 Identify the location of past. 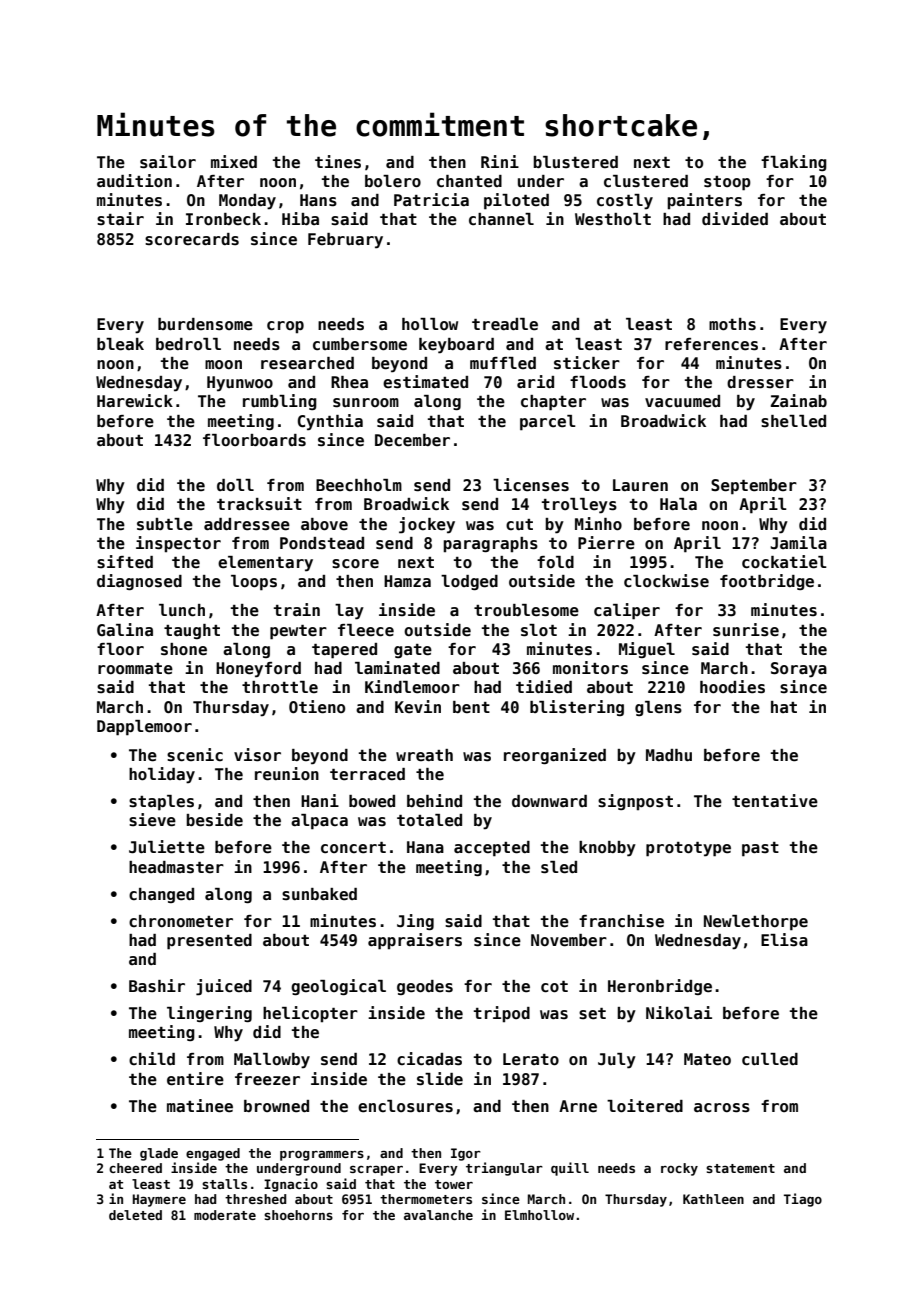
(760, 849).
